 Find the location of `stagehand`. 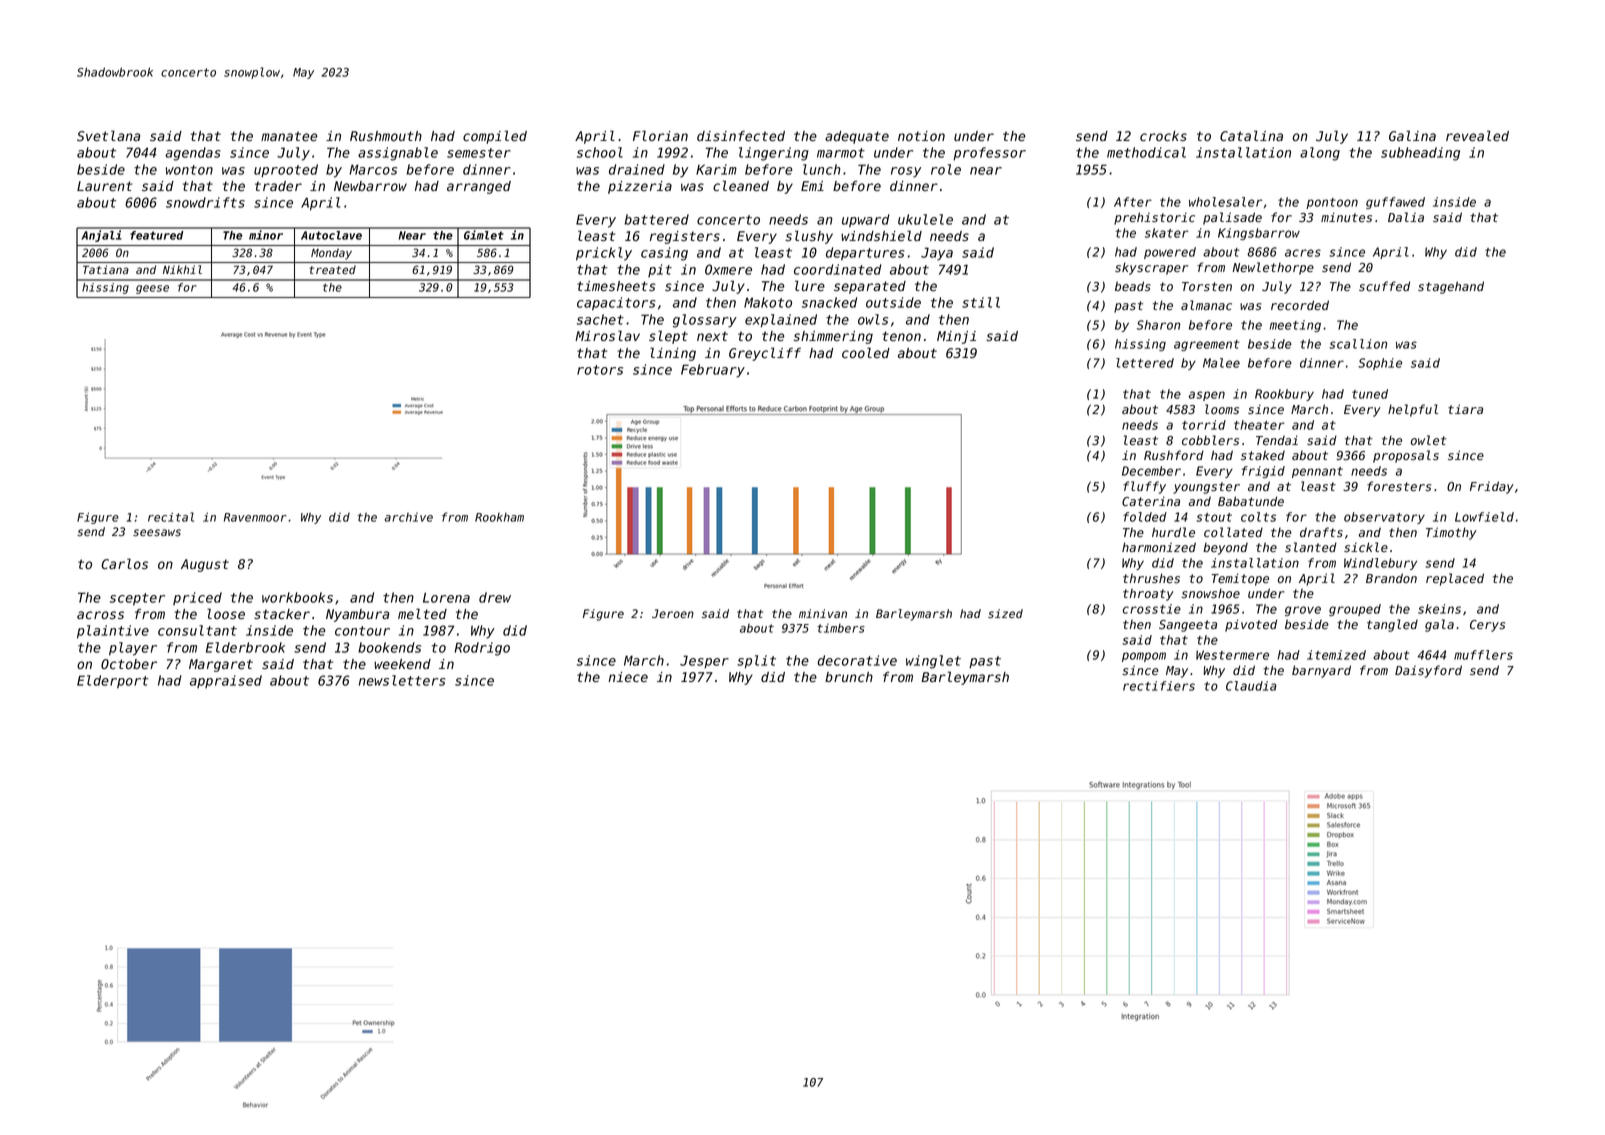

stagehand is located at coordinates (1451, 287).
